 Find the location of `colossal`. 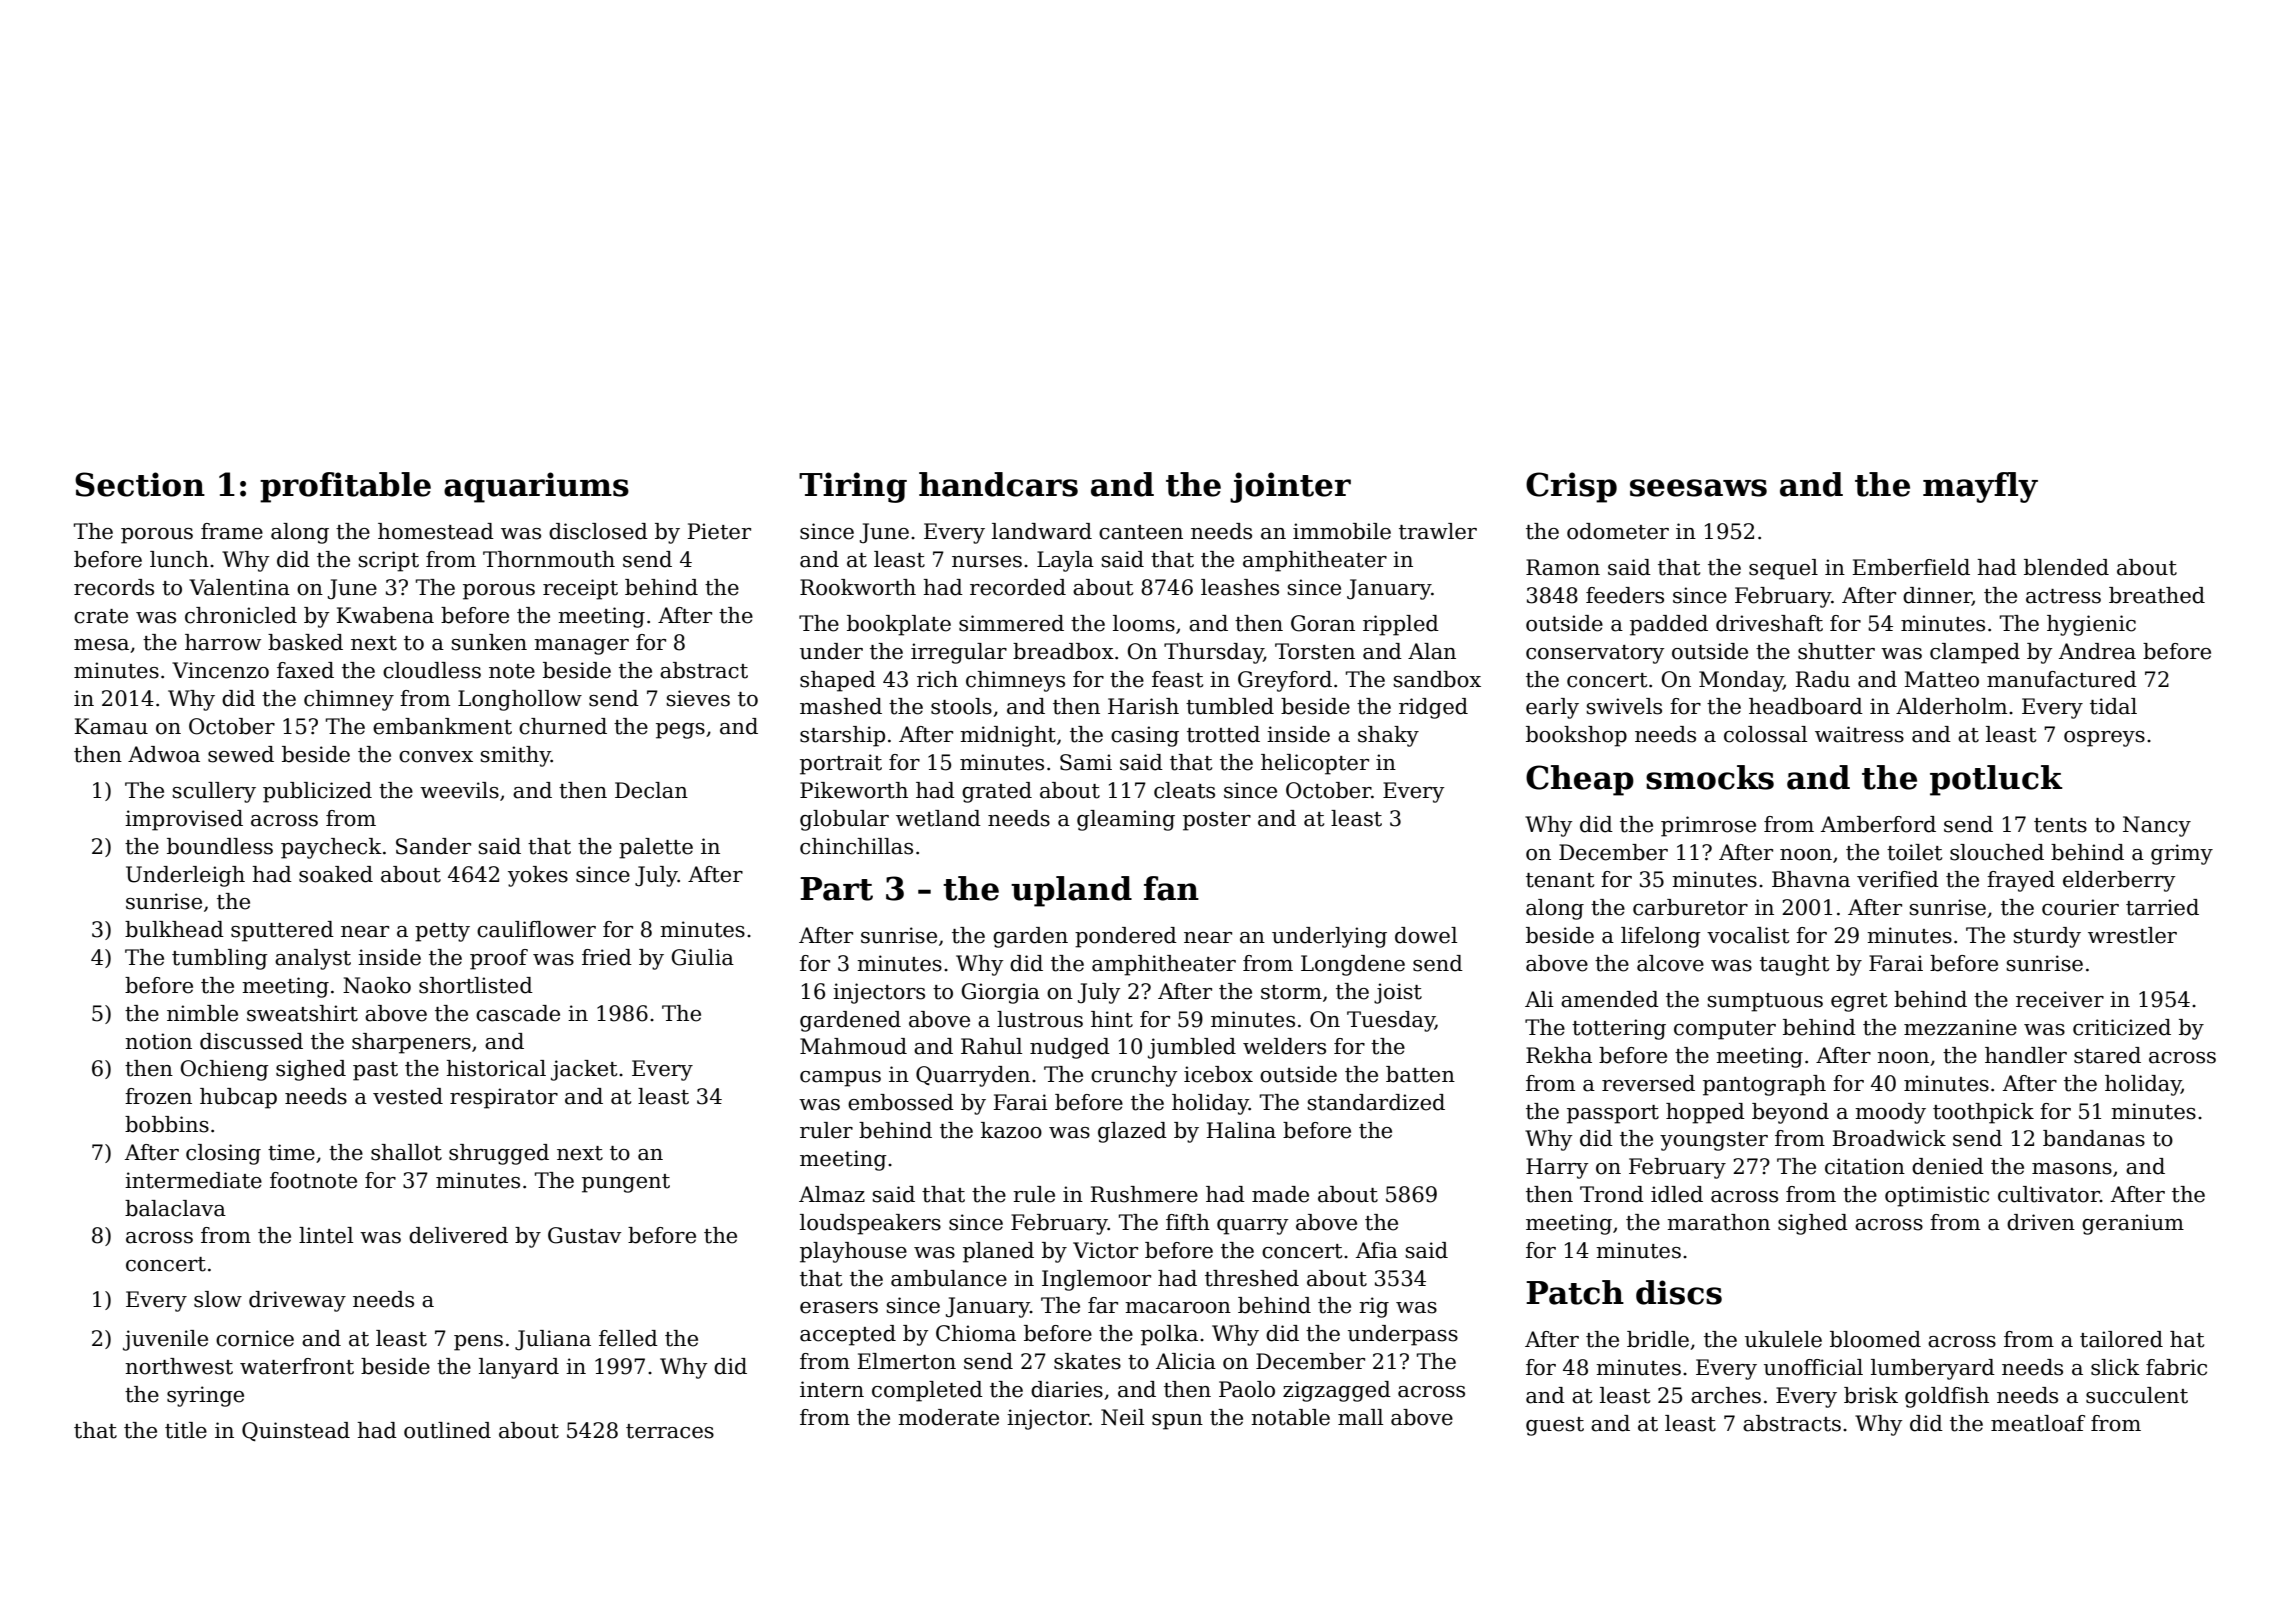

colossal is located at coordinates (1765, 734).
